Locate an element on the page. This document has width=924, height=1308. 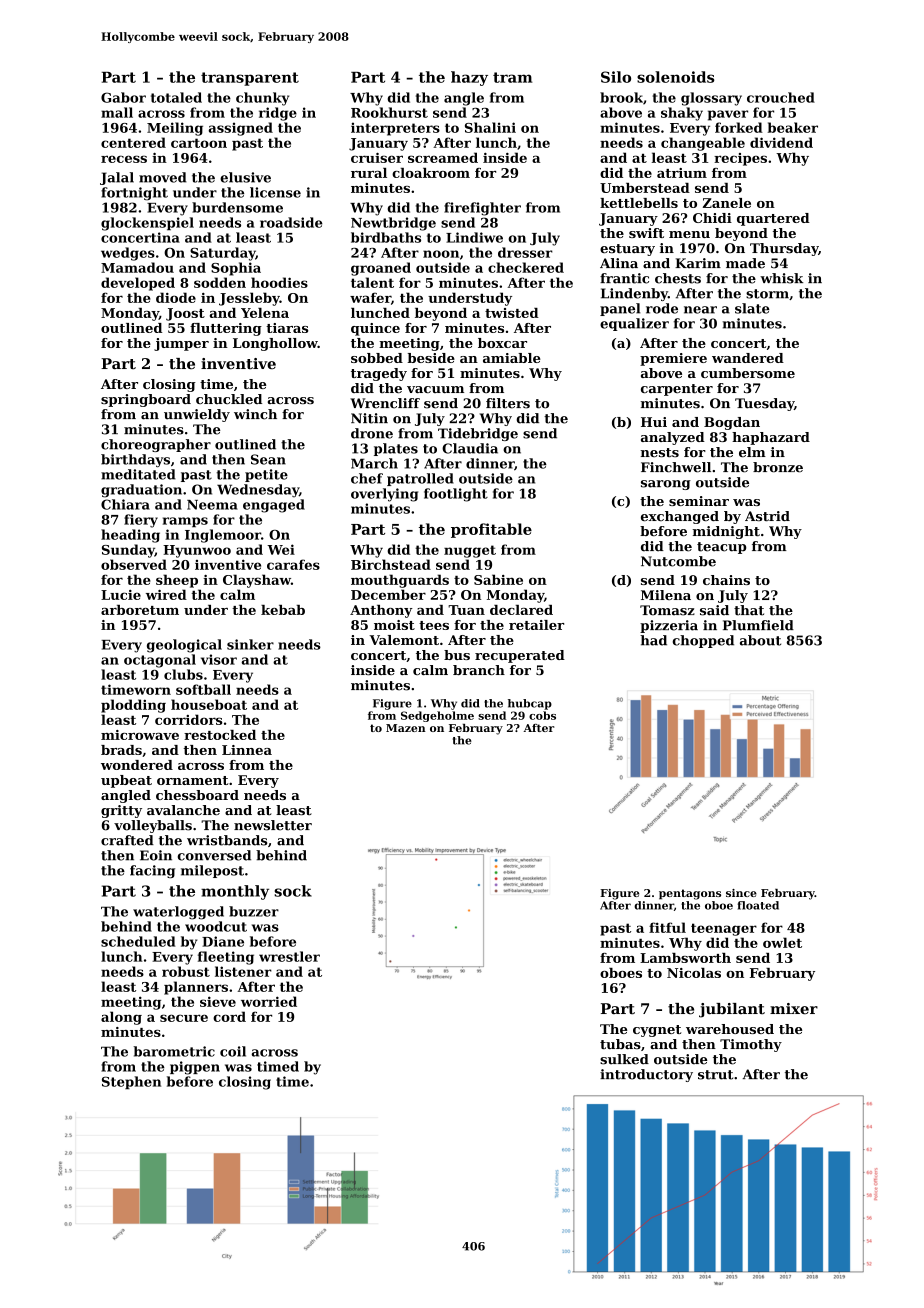
Valemont is located at coordinates (404, 640).
